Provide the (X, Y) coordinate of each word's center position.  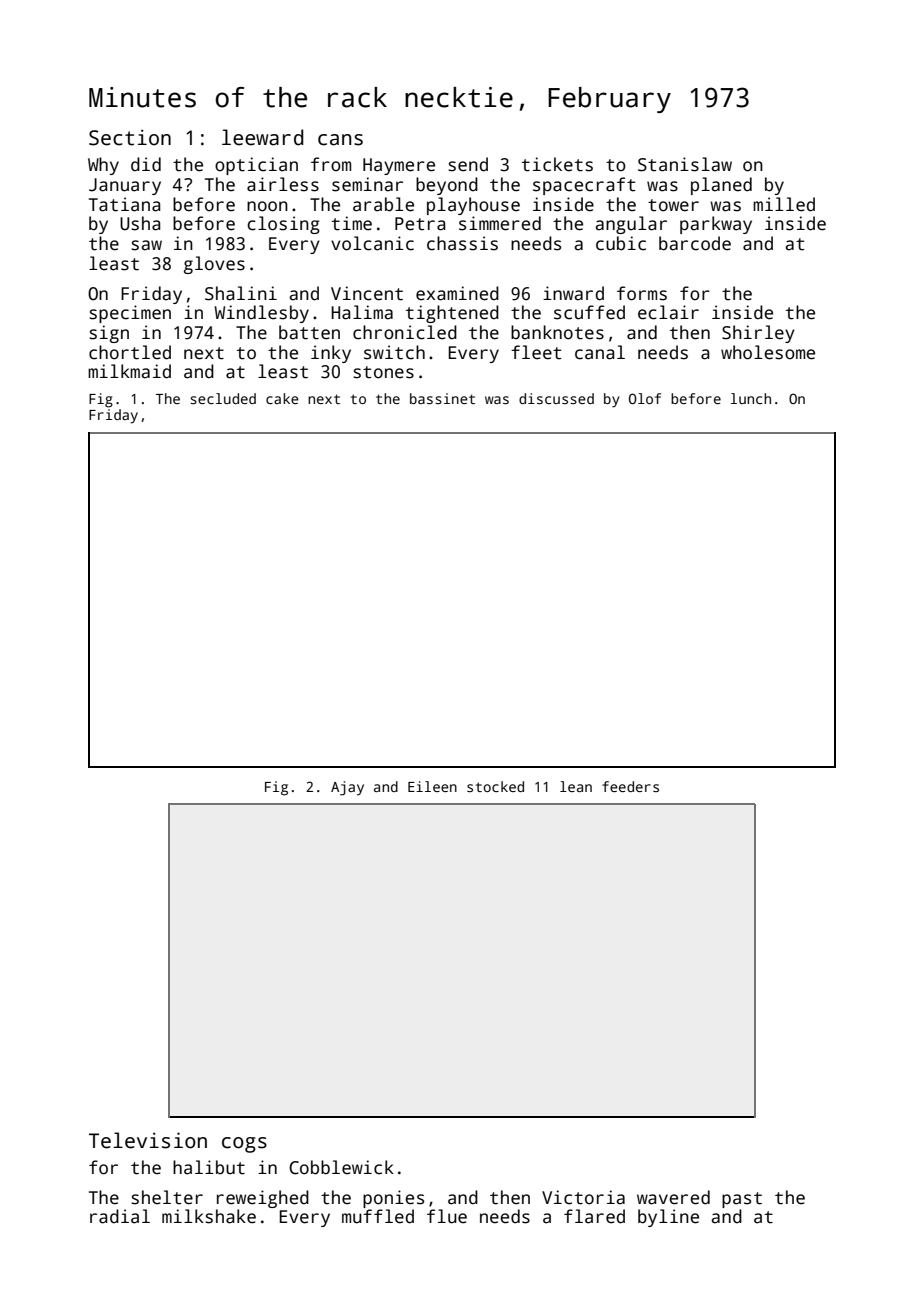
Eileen (432, 786)
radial (120, 1216)
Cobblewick (341, 1167)
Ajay (347, 788)
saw (146, 245)
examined (457, 293)
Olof (645, 398)
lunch (751, 398)
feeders (630, 786)
